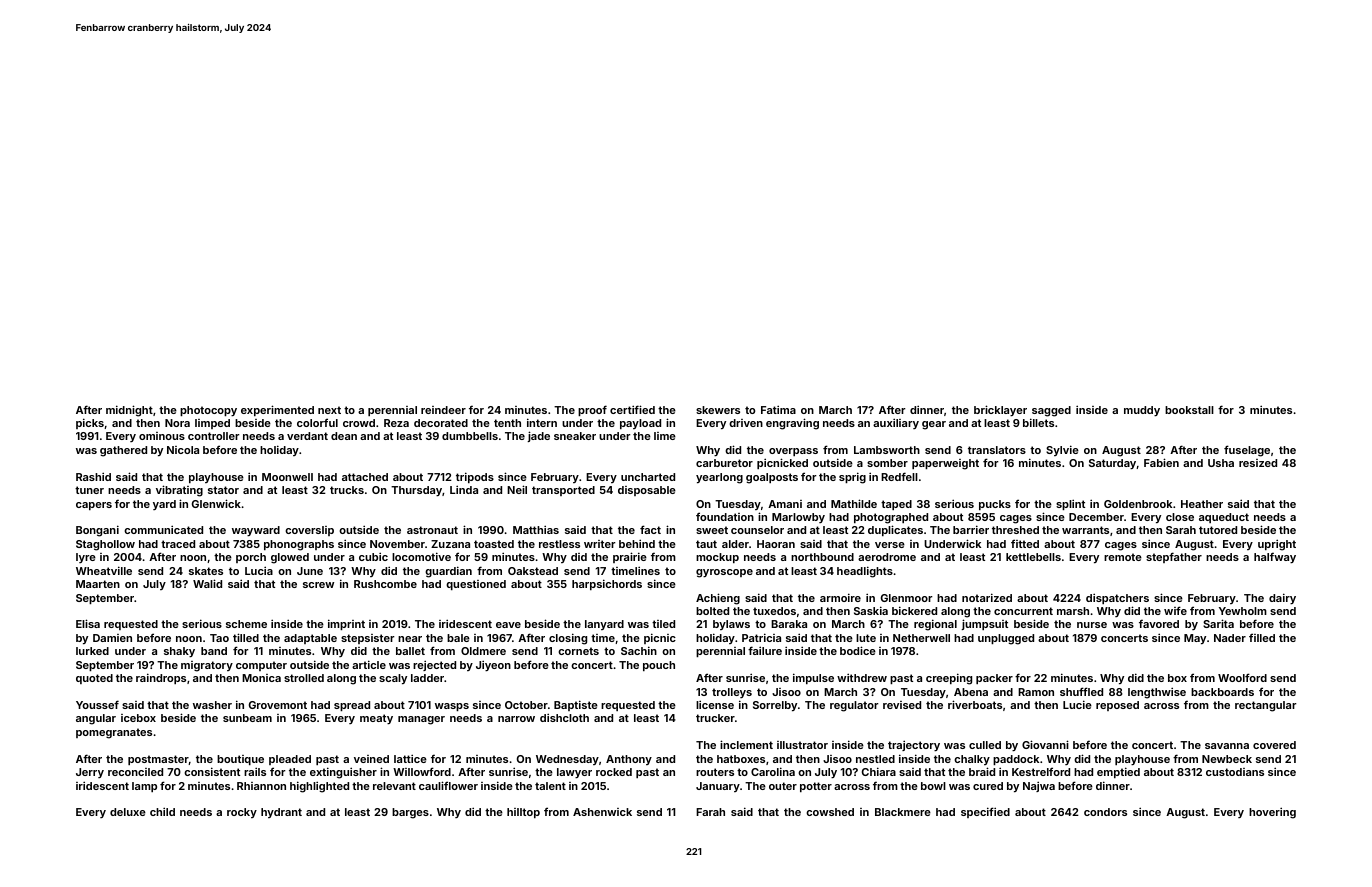 The width and height of the screenshot is (1372, 887). I want to click on shaky, so click(179, 652).
